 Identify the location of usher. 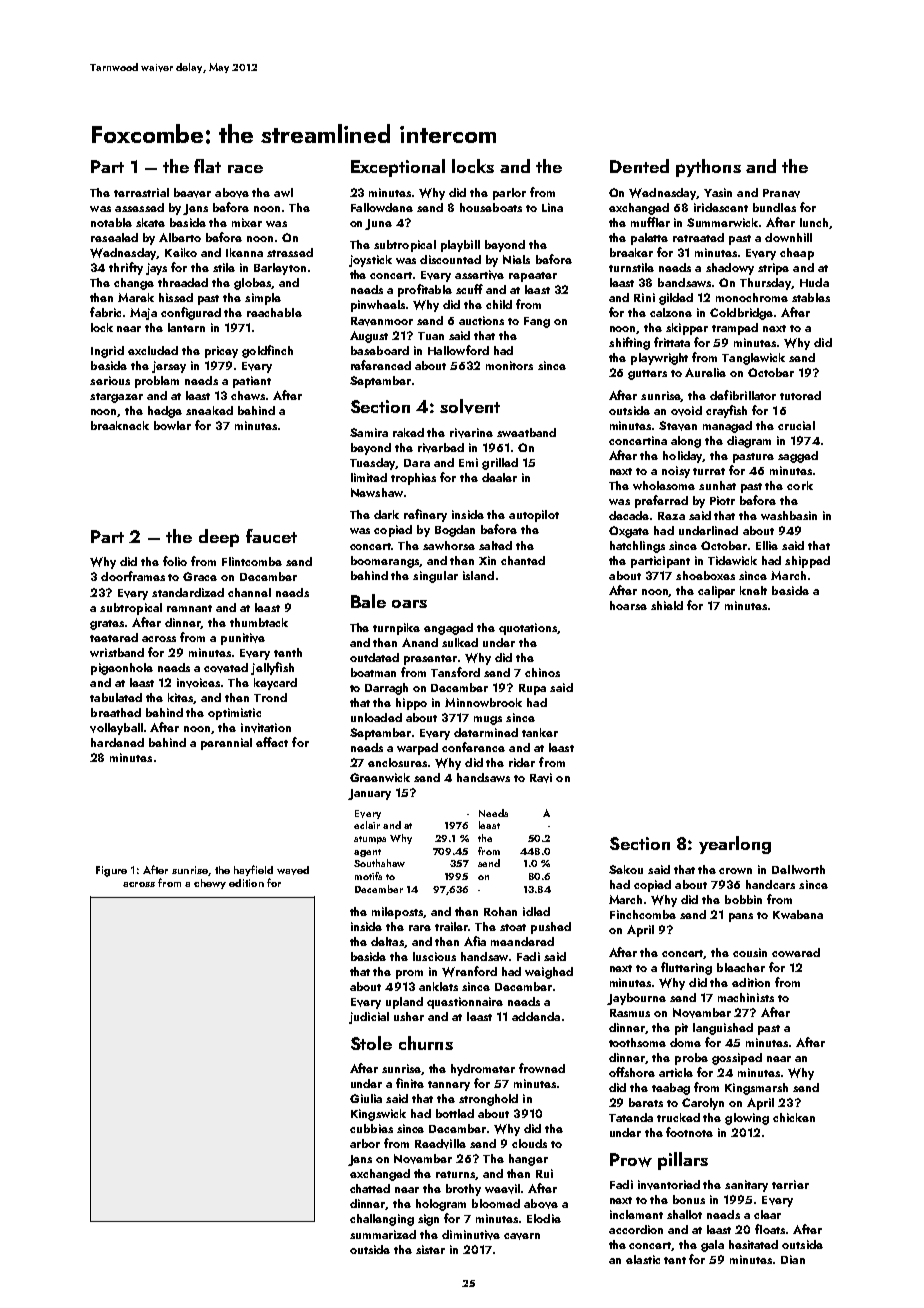
(409, 1016).
